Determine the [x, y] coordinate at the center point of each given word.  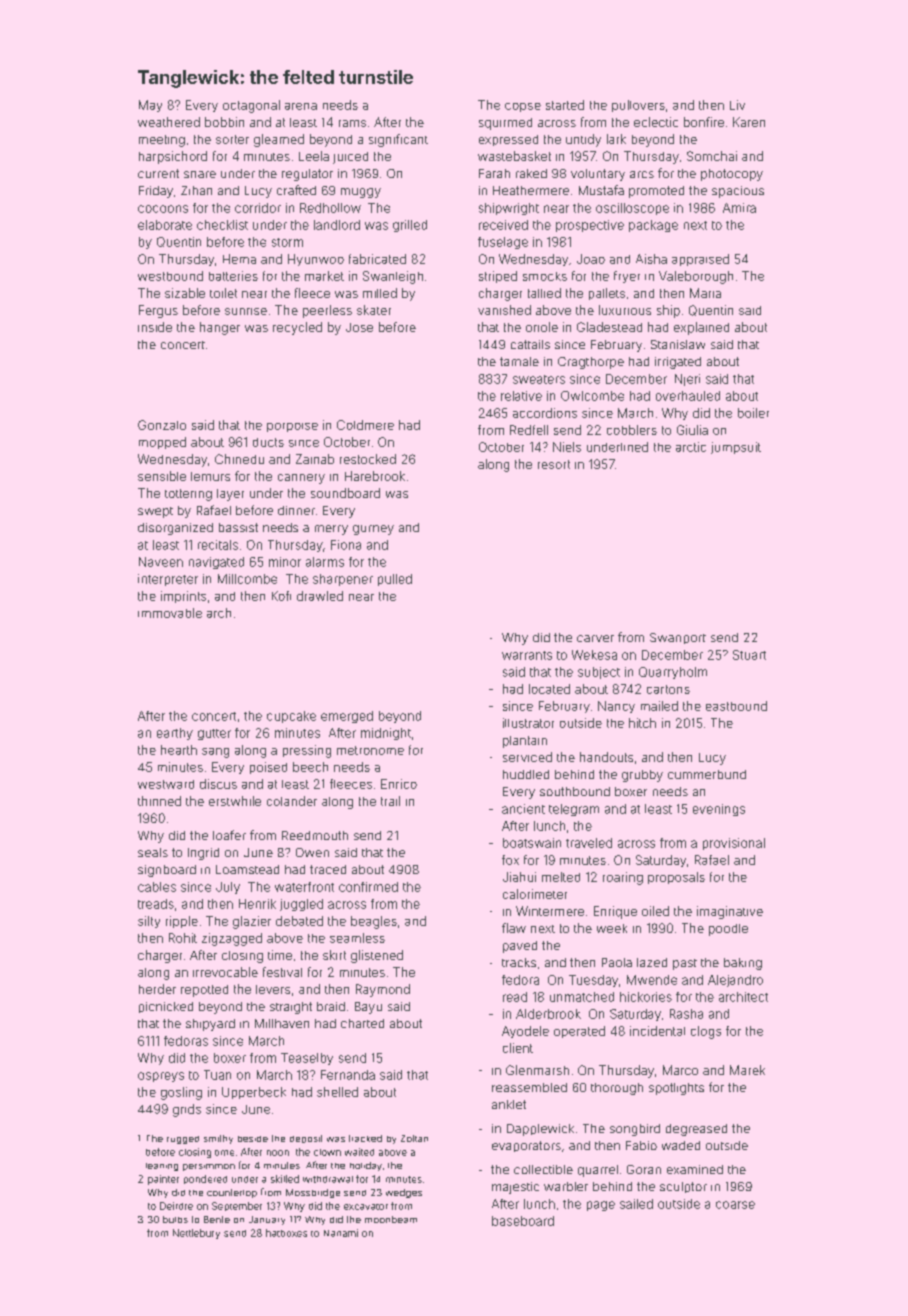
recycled [297, 328]
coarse [735, 1205]
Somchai [712, 156]
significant [398, 140]
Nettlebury [196, 1234]
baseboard [523, 1221]
